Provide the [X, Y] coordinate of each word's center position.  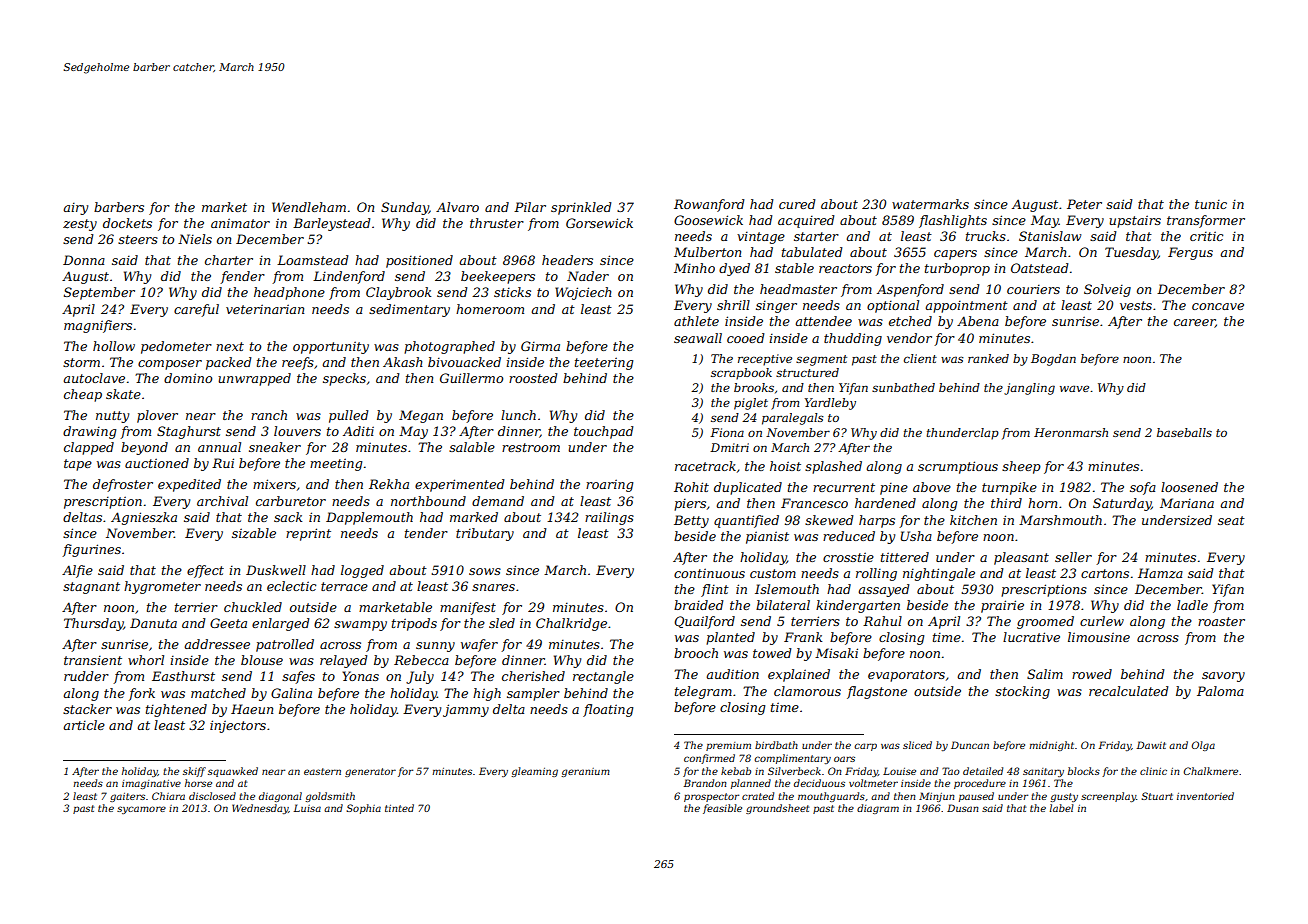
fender [242, 277]
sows [485, 571]
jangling [1029, 389]
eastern [322, 771]
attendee [823, 321]
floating [608, 710]
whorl [146, 660]
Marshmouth [1060, 520]
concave [1218, 306]
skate [123, 394]
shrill [733, 305]
